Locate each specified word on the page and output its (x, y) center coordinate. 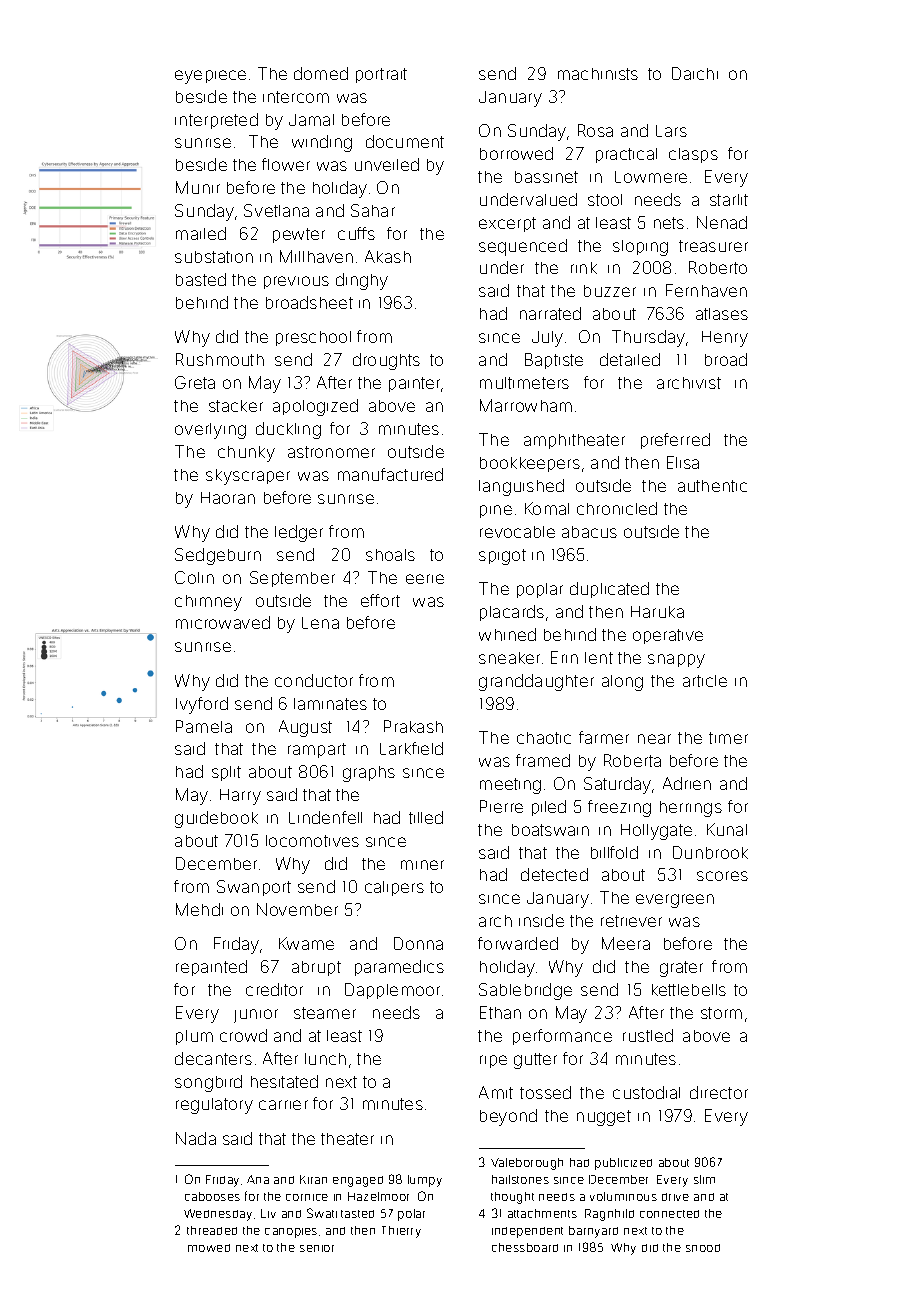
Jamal (311, 120)
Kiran (313, 1179)
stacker (236, 406)
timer (728, 738)
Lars (671, 131)
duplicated (609, 590)
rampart (317, 750)
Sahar (373, 210)
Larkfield (411, 748)
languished (521, 487)
